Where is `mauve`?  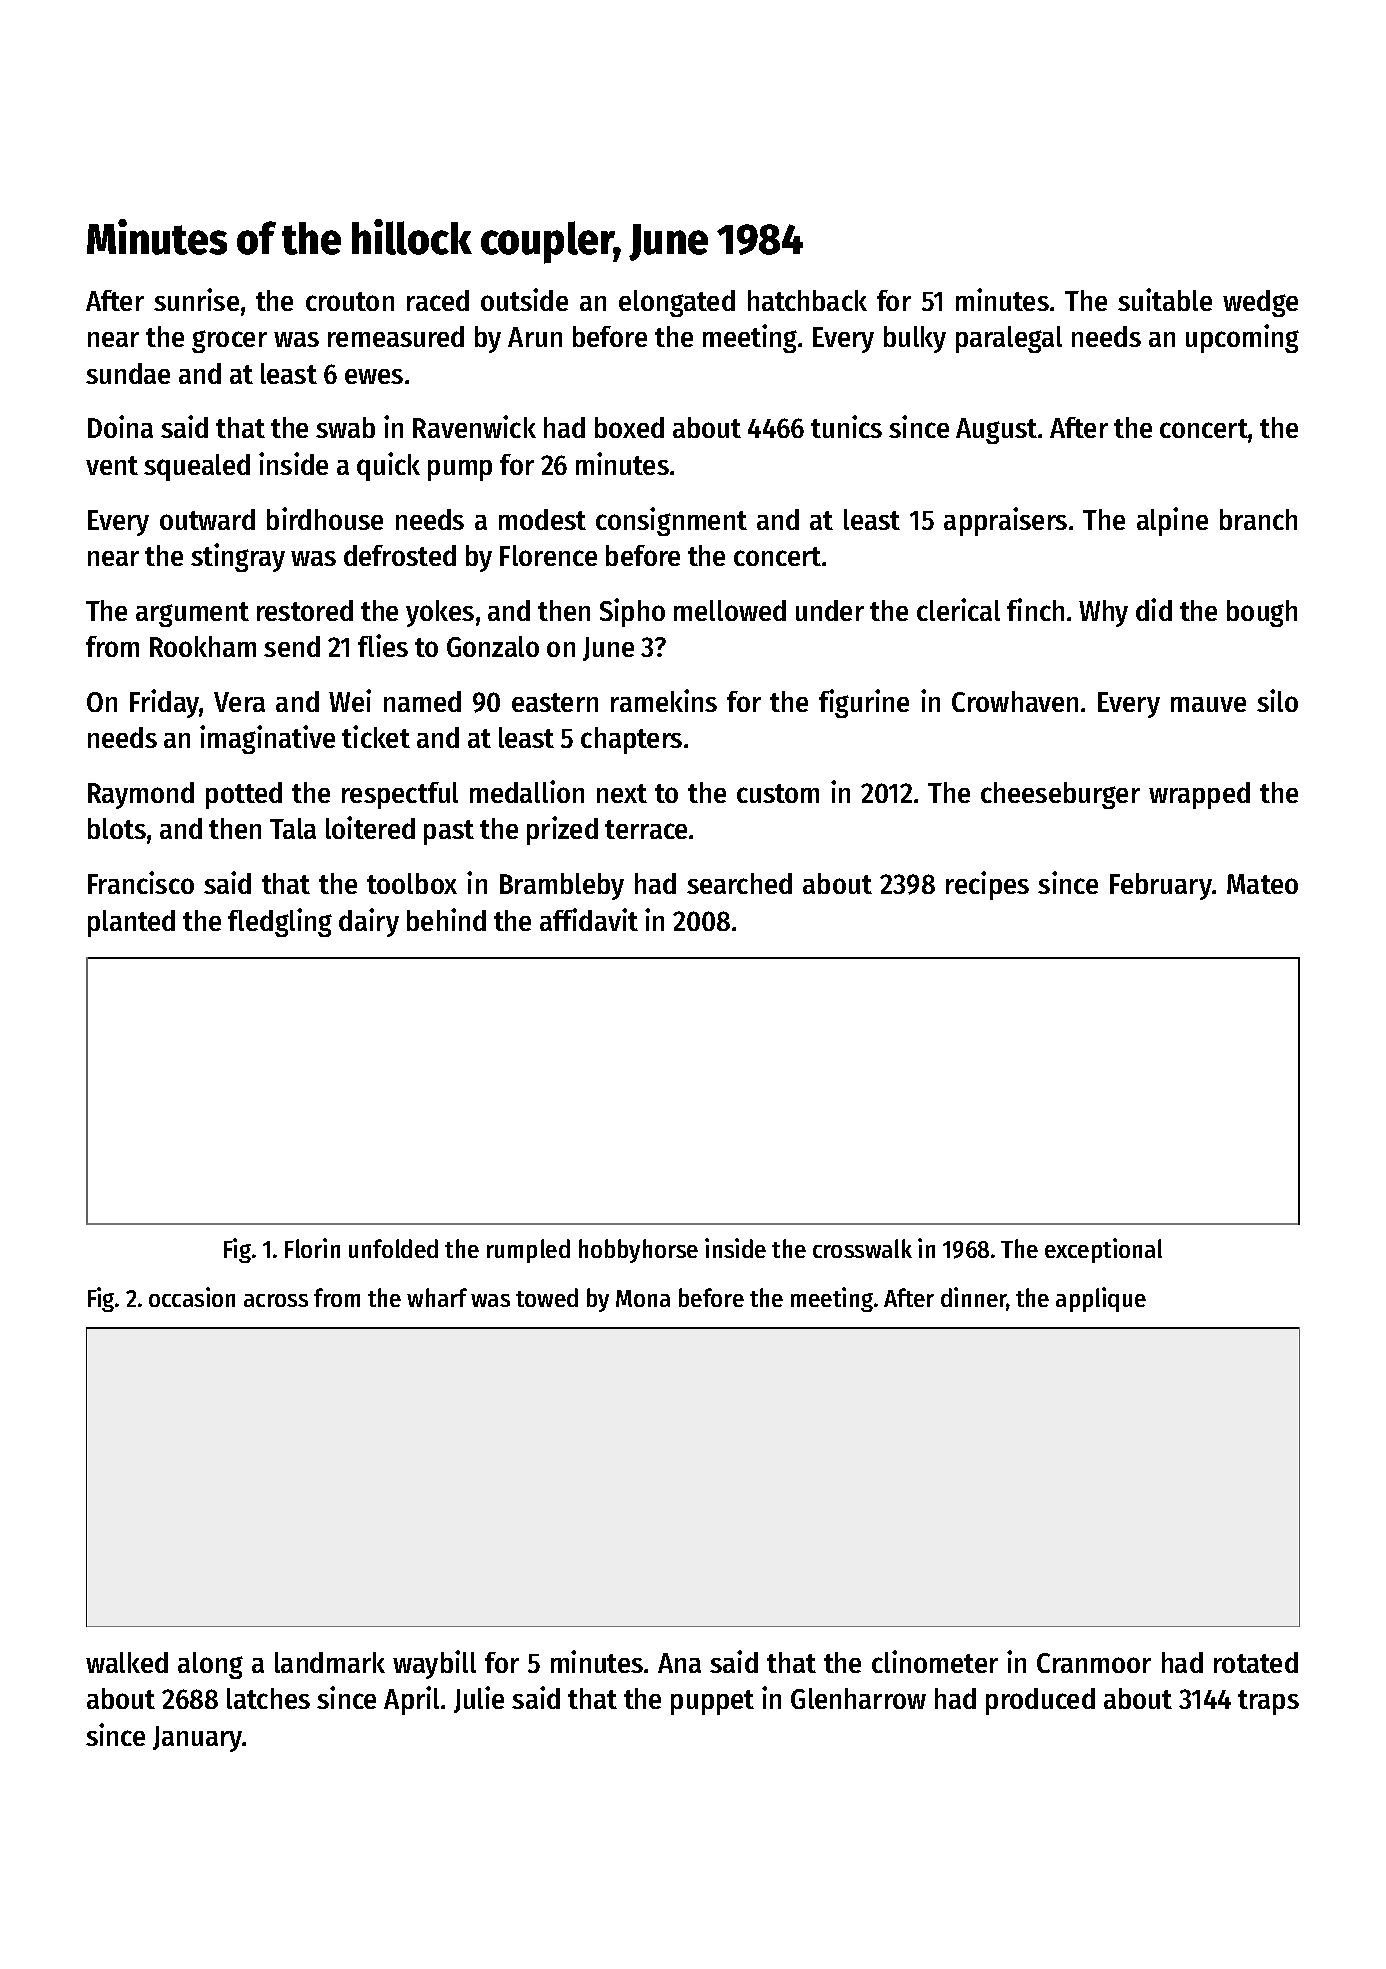
mauve is located at coordinates (1208, 704).
